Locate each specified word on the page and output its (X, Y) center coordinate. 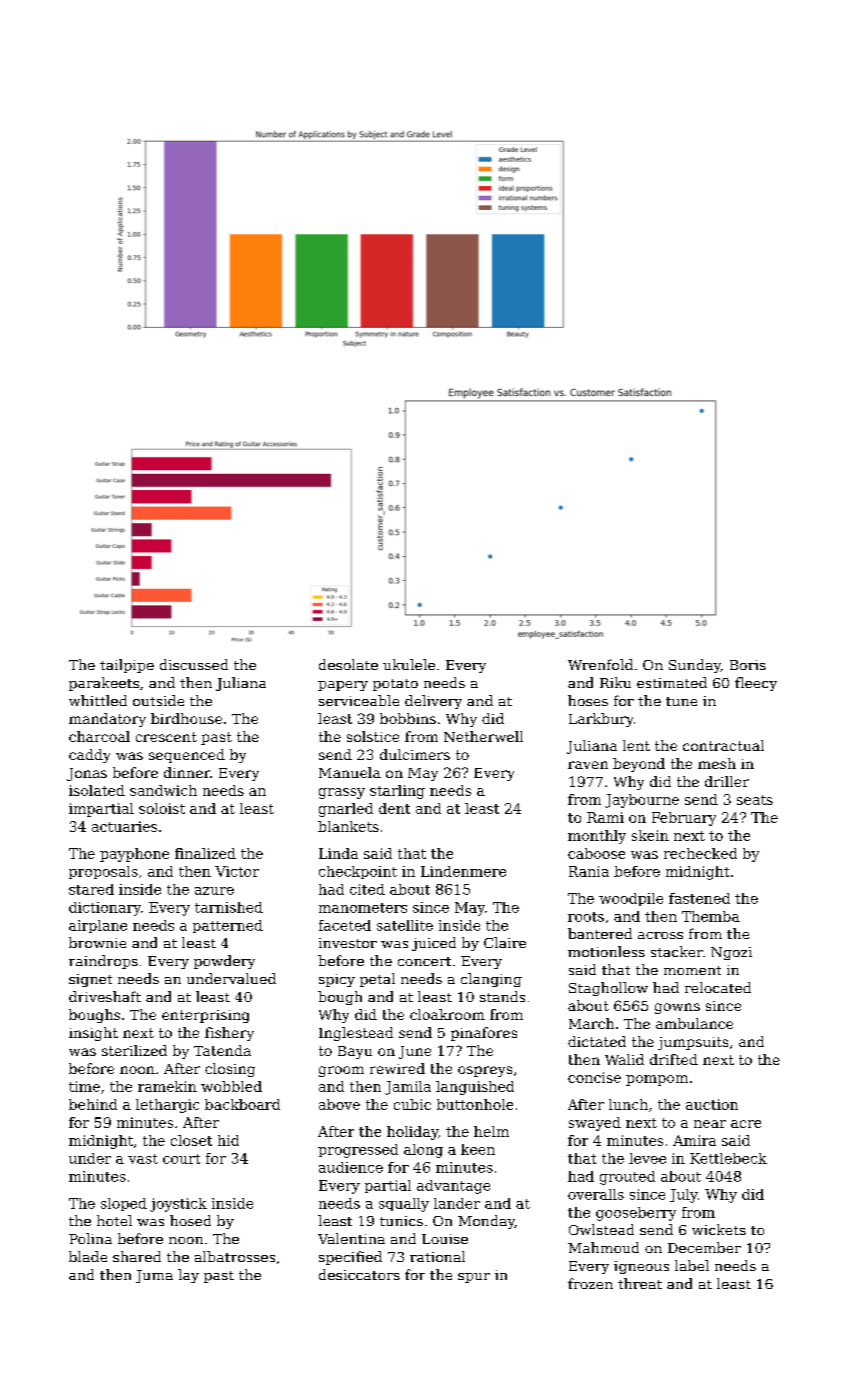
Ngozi (731, 953)
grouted (627, 1178)
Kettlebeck (728, 1158)
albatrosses (235, 1256)
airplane (98, 926)
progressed (358, 1151)
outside (158, 700)
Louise (445, 1239)
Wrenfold (600, 664)
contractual (723, 745)
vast (143, 1159)
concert (424, 961)
